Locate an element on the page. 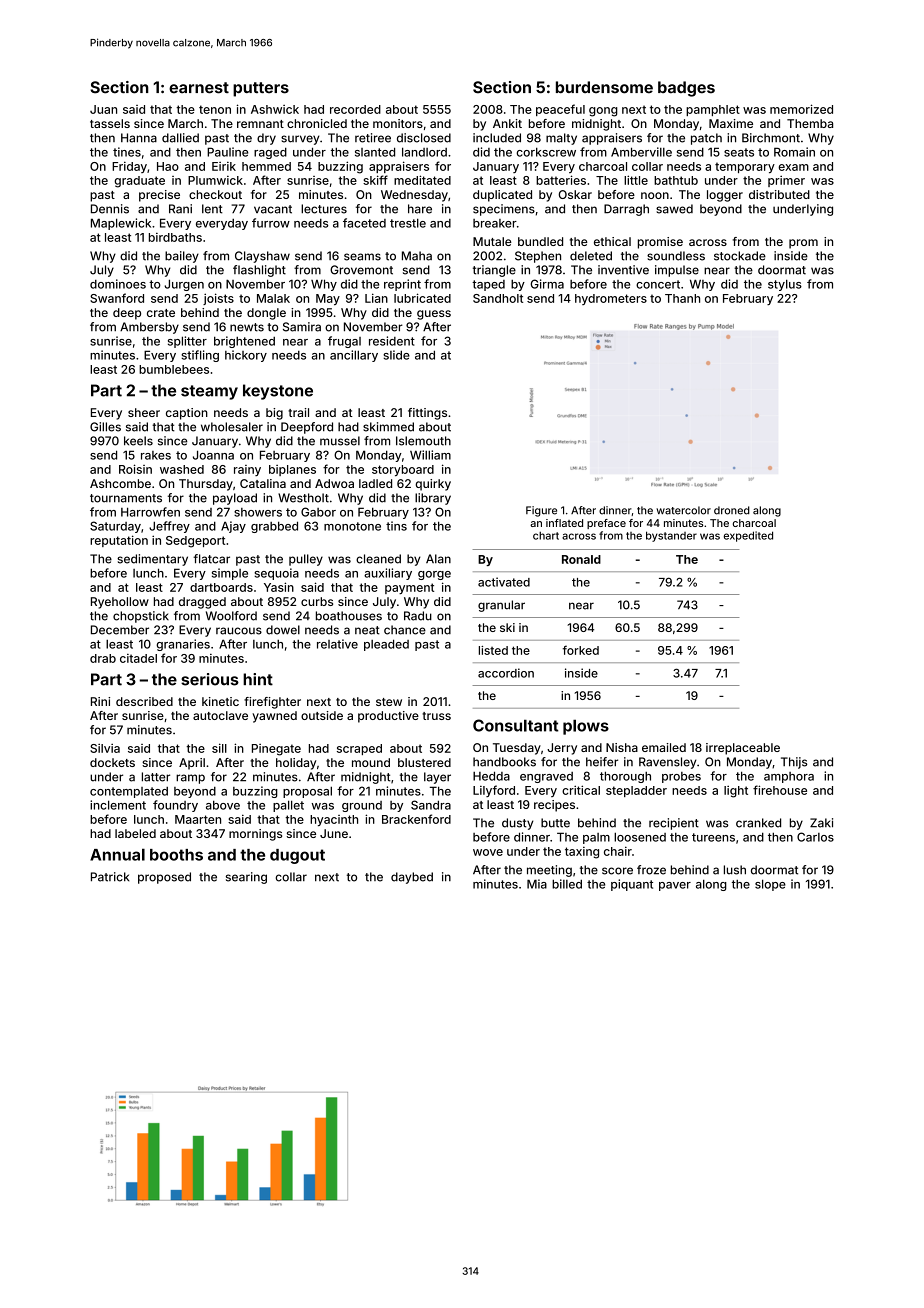  droned is located at coordinates (732, 510).
